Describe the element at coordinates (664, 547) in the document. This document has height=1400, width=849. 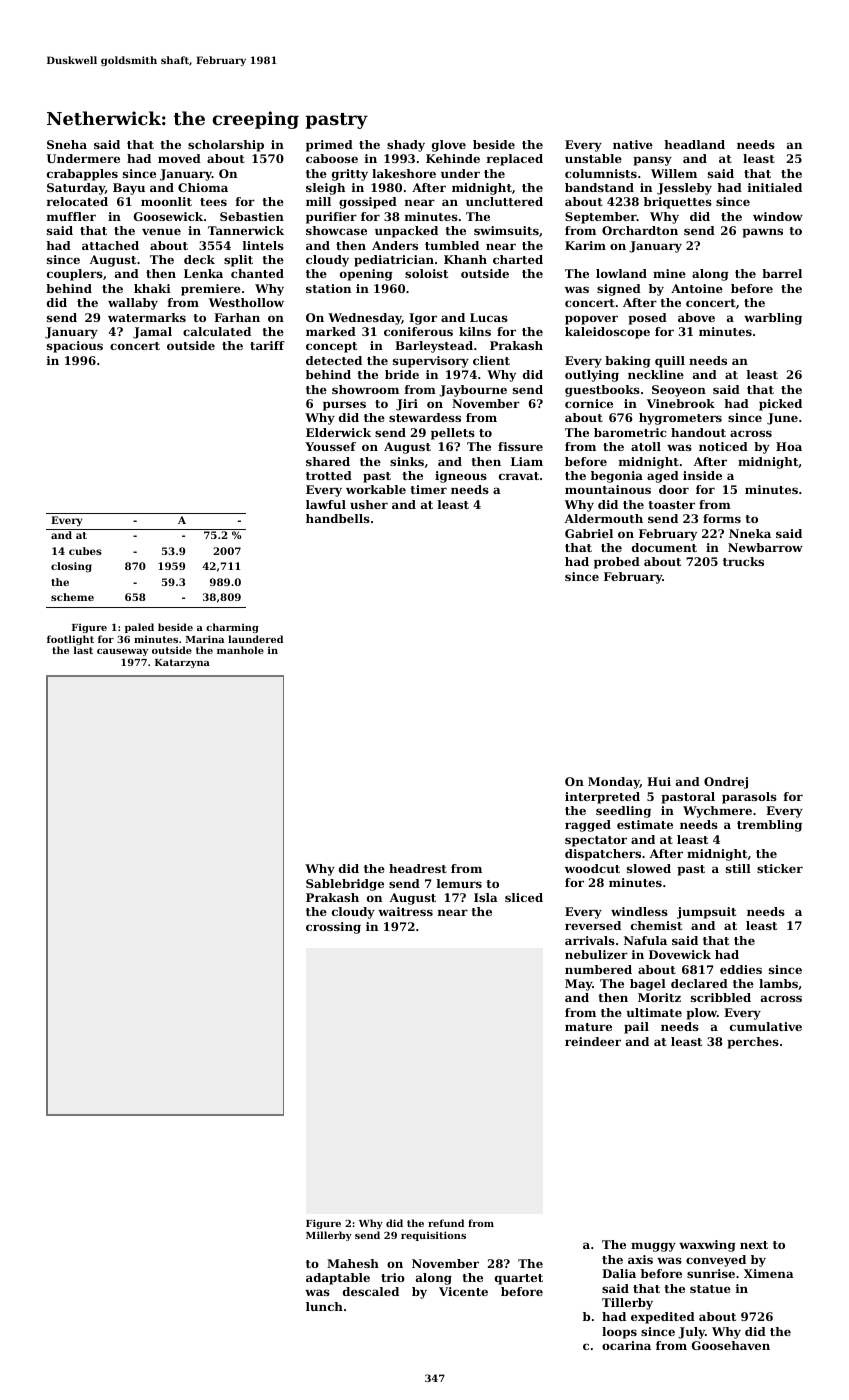
I see `document` at that location.
